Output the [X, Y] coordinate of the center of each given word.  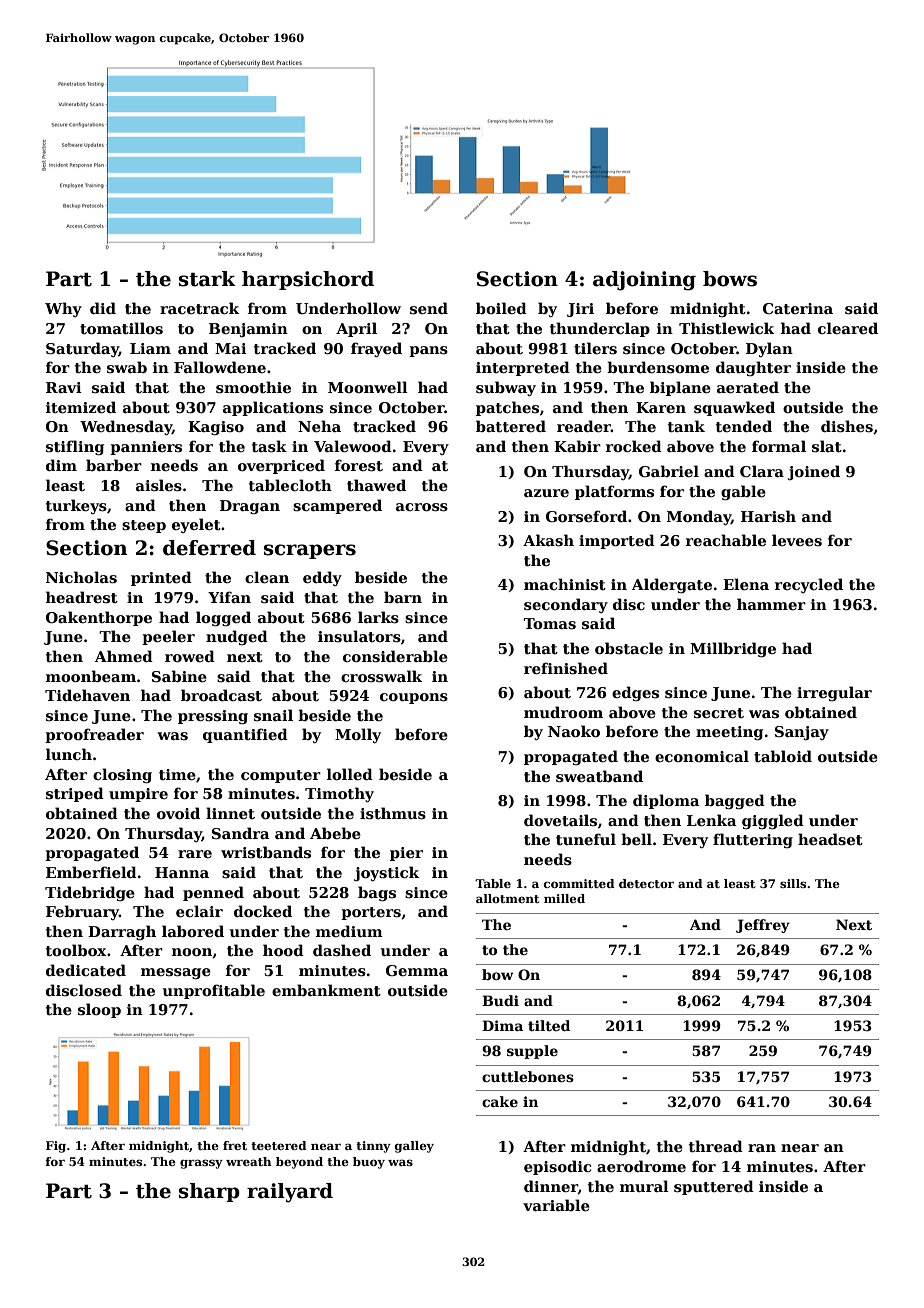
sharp [209, 1192]
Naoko [574, 731]
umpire [138, 795]
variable [556, 1205]
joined [814, 472]
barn [403, 597]
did [103, 308]
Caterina [798, 308]
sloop [99, 1010]
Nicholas [81, 577]
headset [830, 839]
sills [793, 883]
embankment [326, 990]
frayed [376, 349]
